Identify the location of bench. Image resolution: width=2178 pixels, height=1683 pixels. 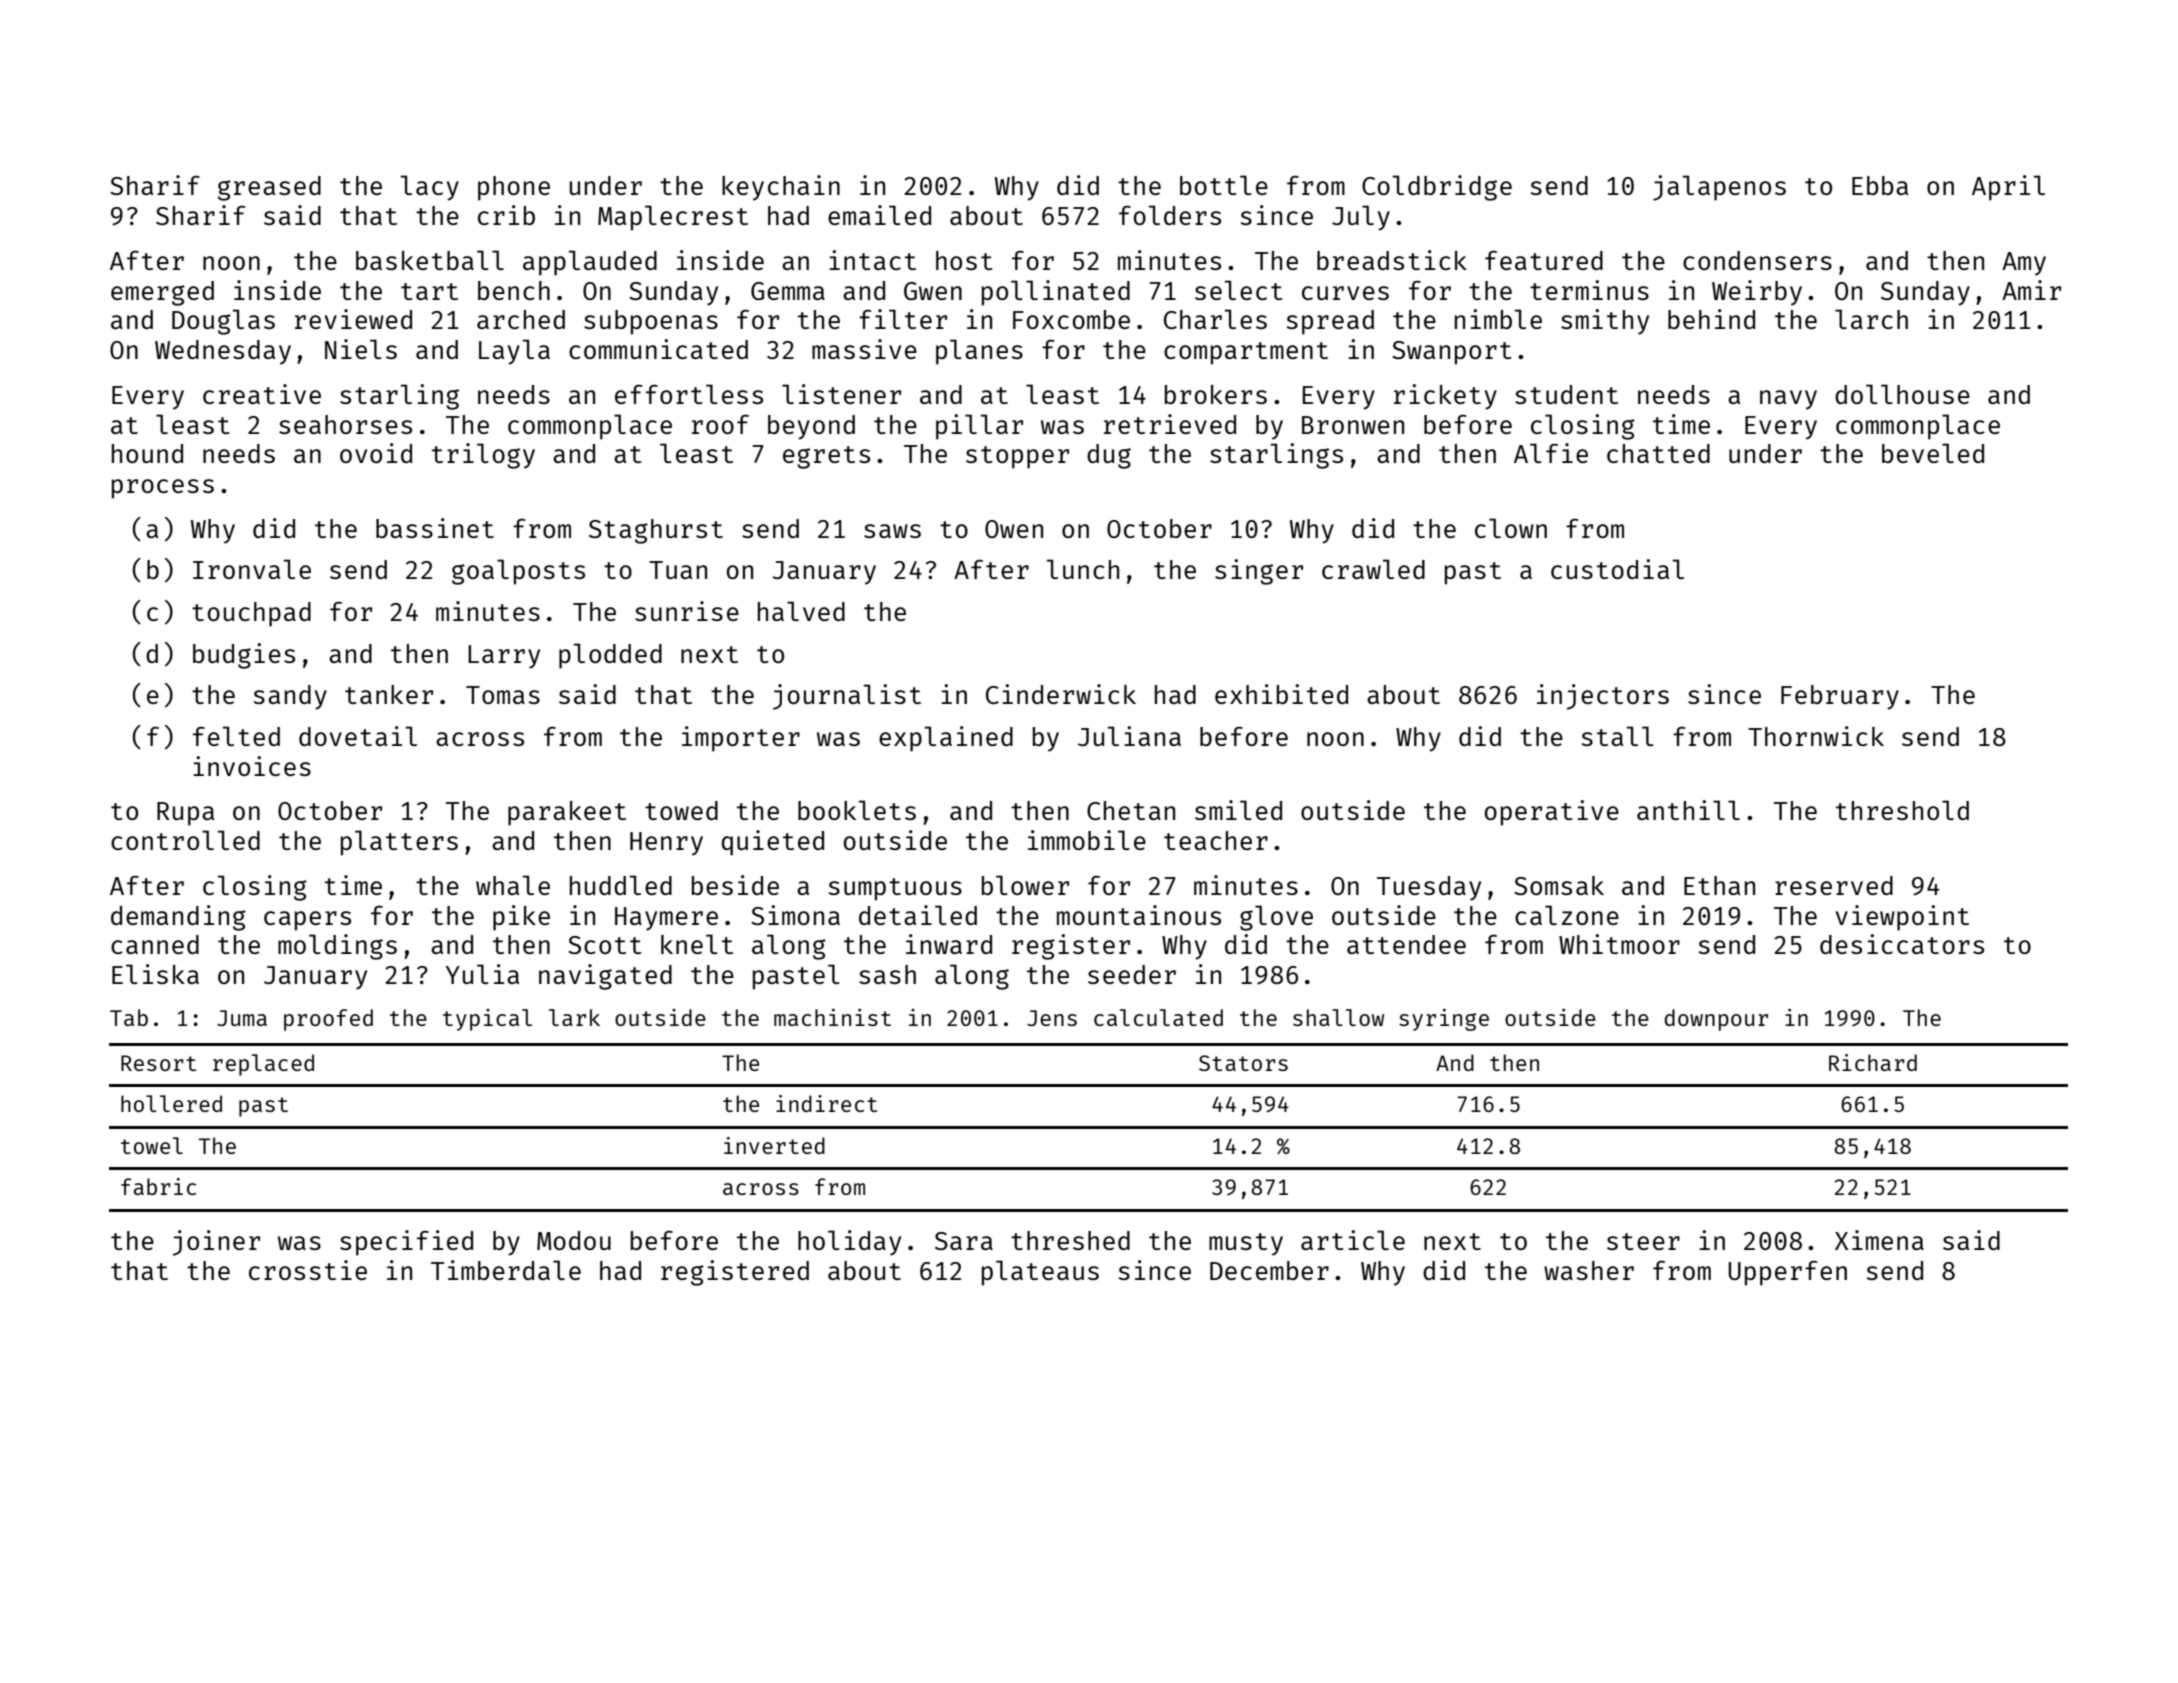
(514, 290).
